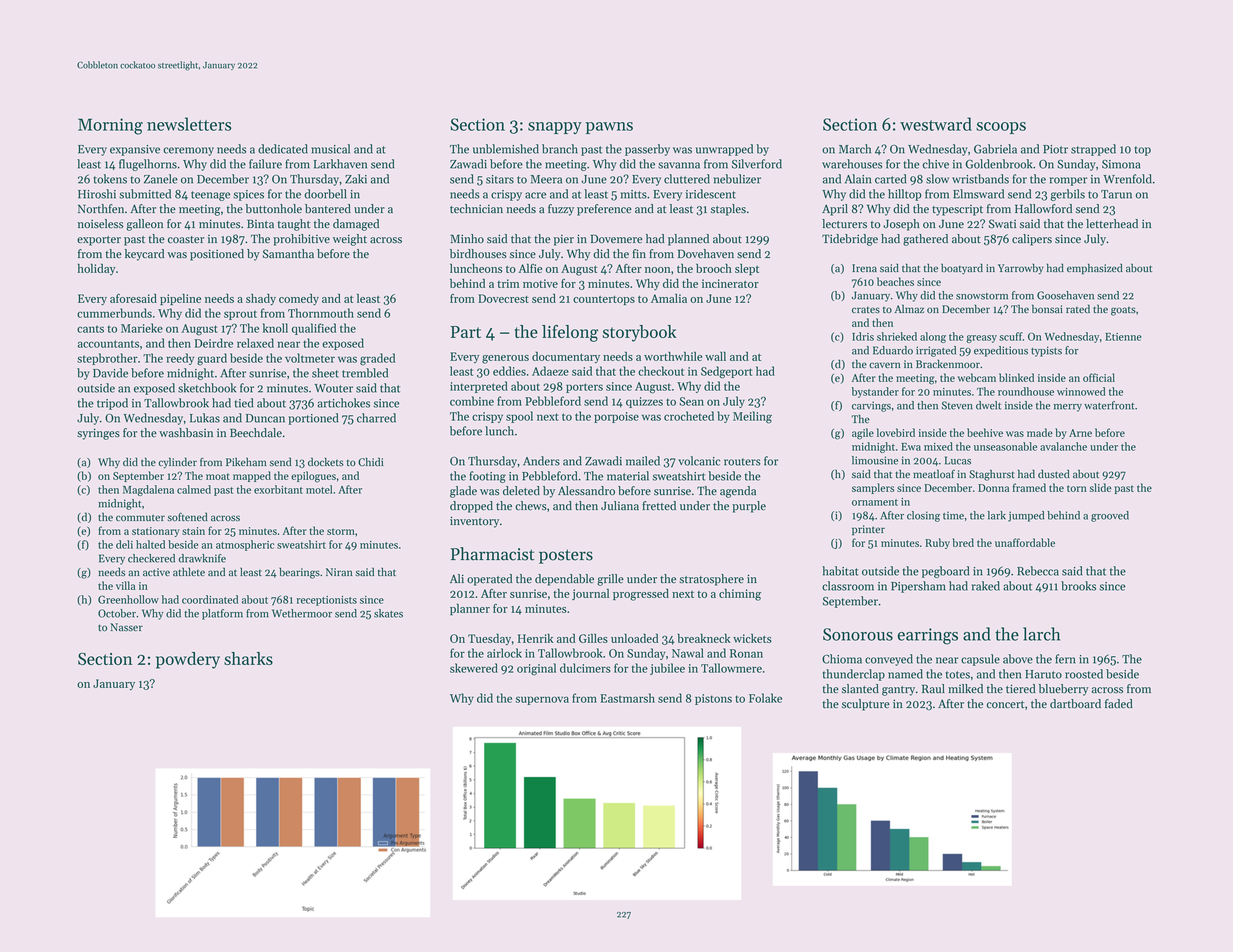 This page has width=1233, height=952. I want to click on pawns, so click(609, 128).
